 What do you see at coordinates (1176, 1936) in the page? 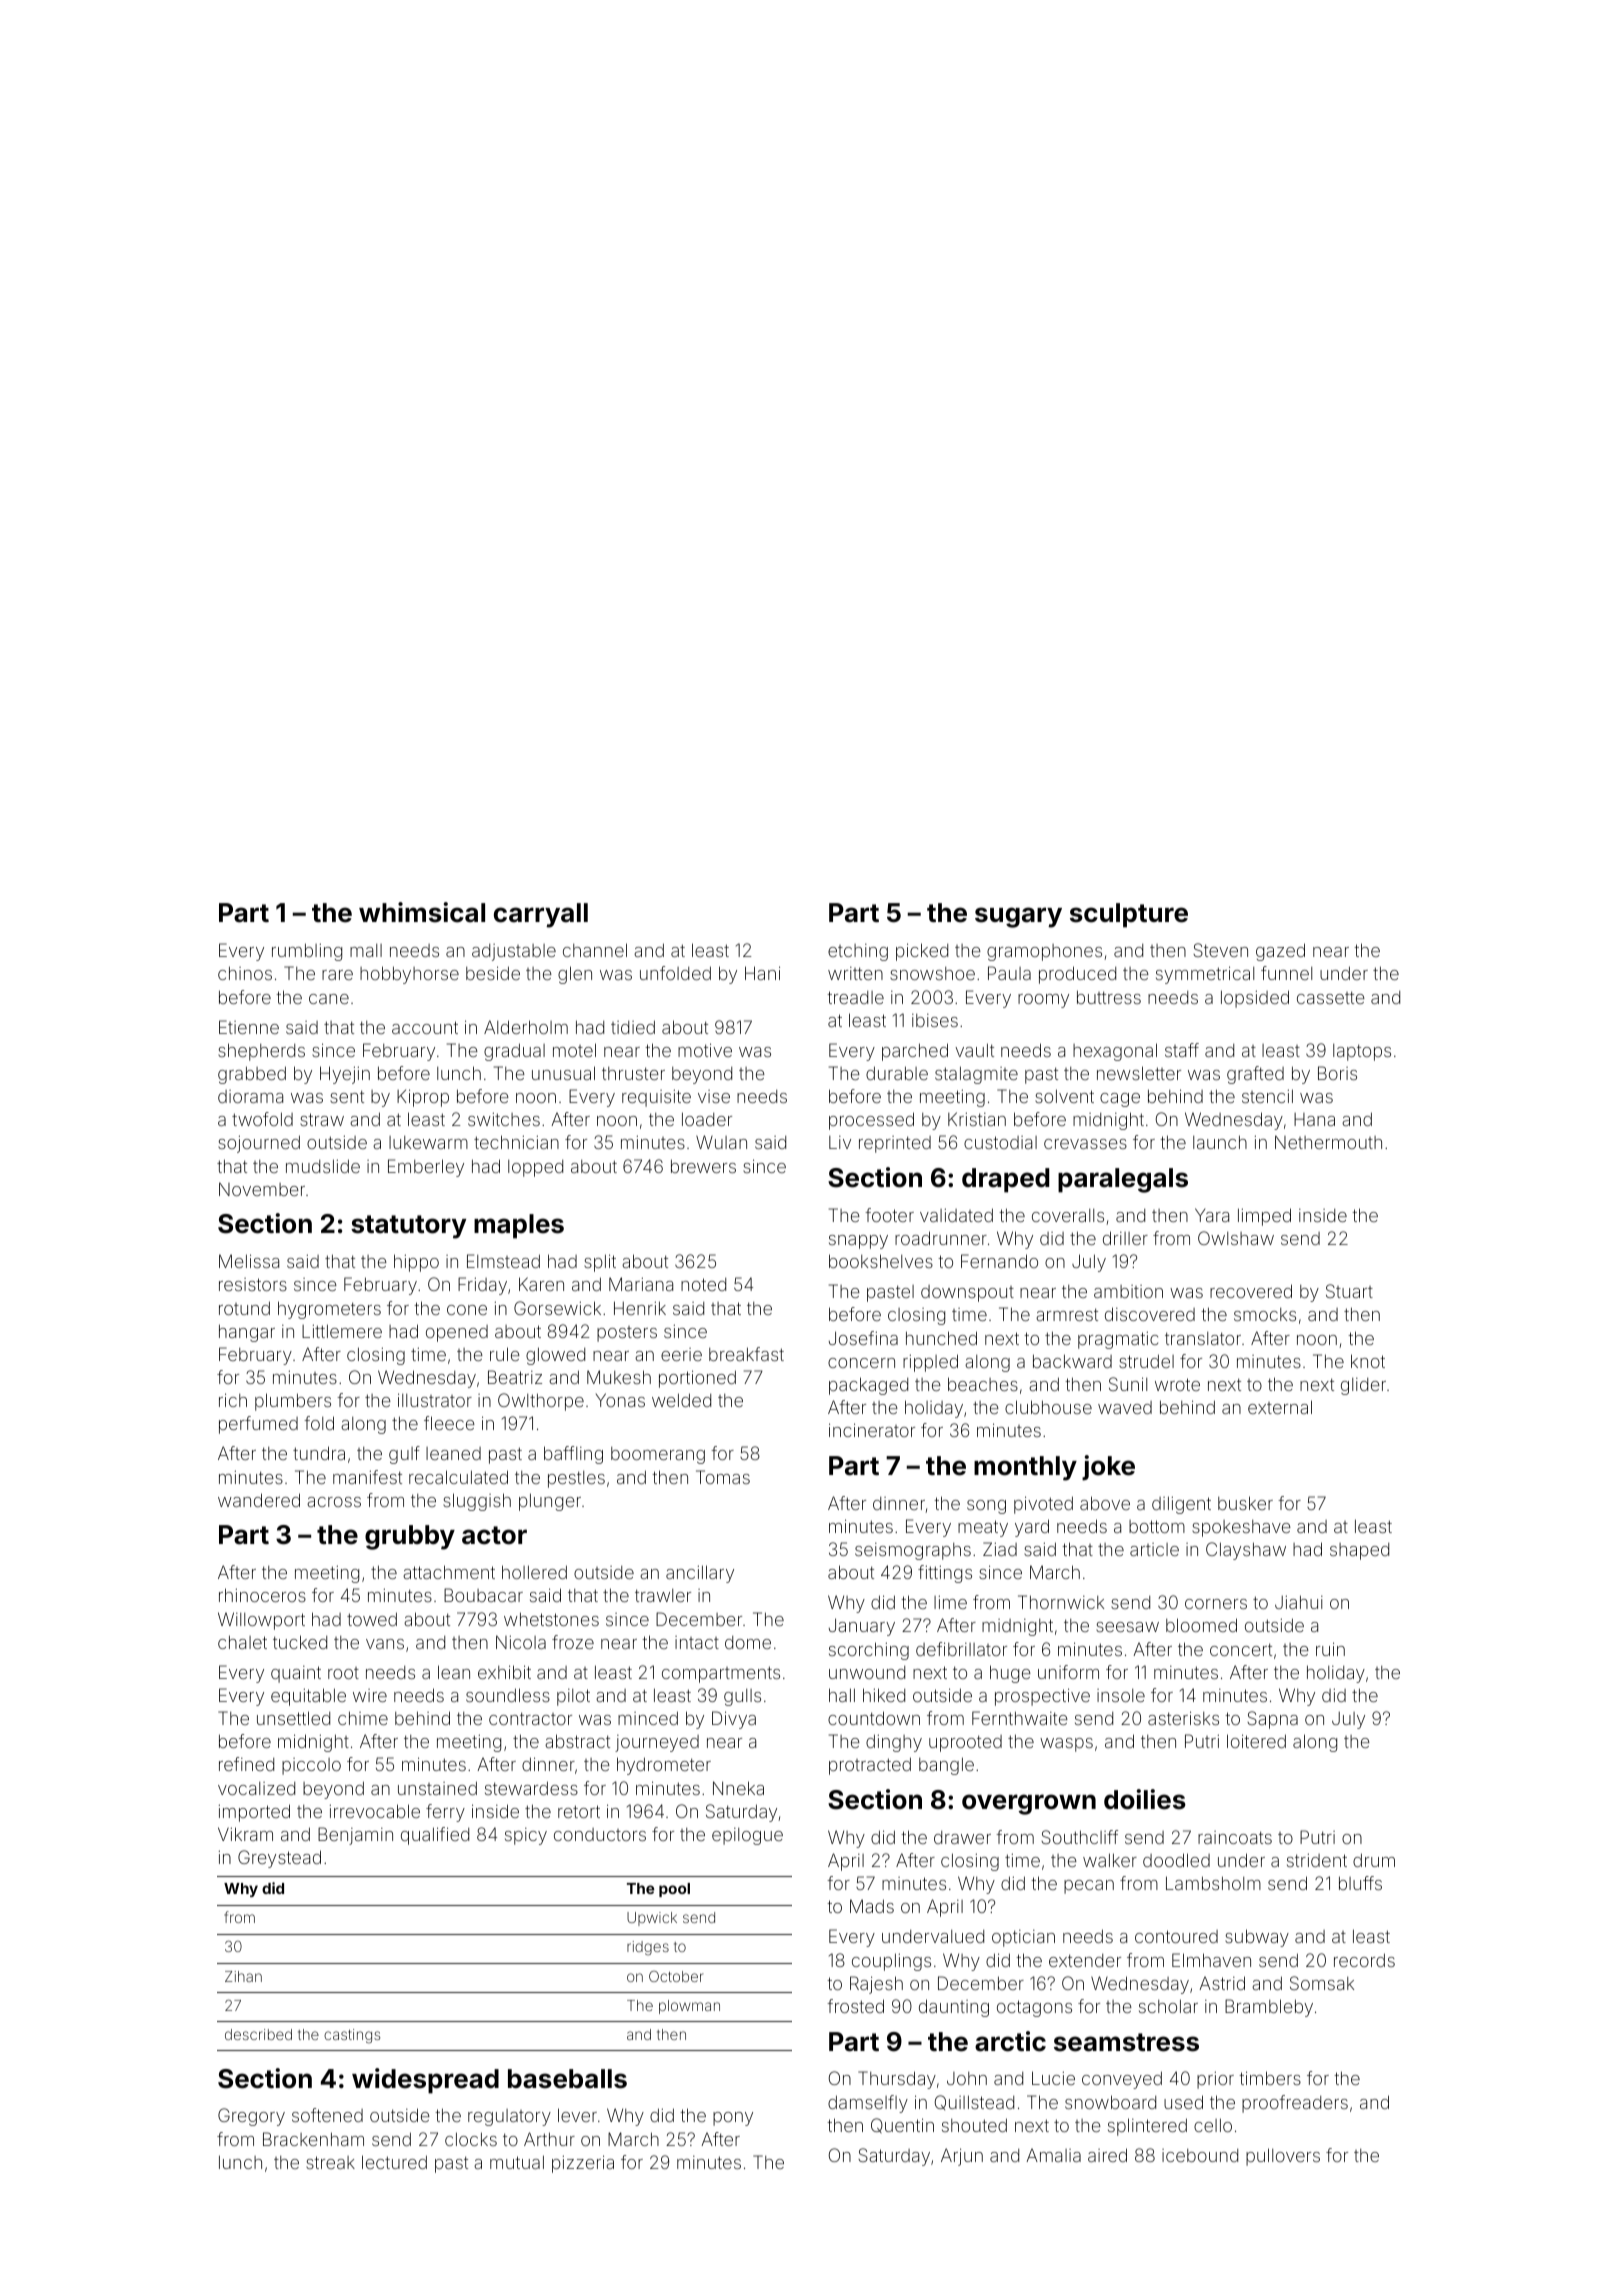
I see `contoured` at bounding box center [1176, 1936].
